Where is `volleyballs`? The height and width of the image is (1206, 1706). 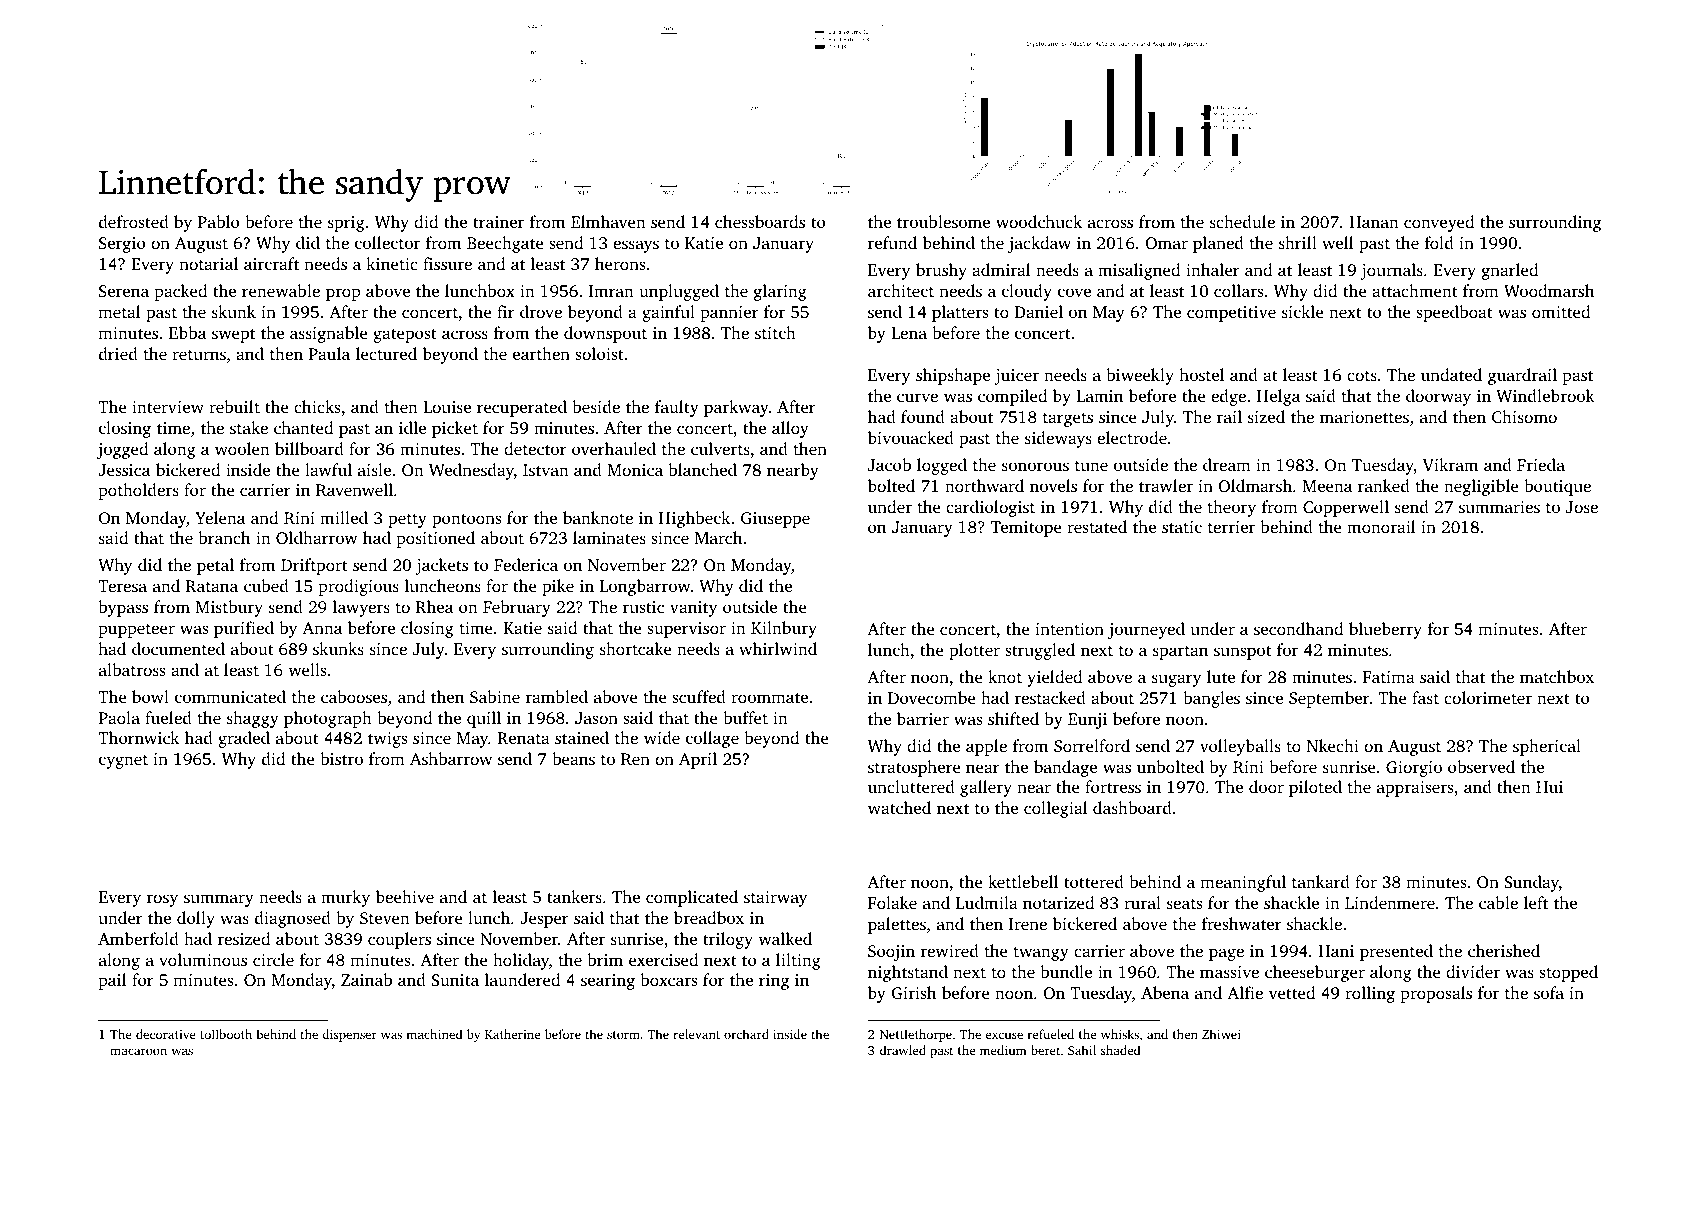
volleyballs is located at coordinates (1240, 747).
